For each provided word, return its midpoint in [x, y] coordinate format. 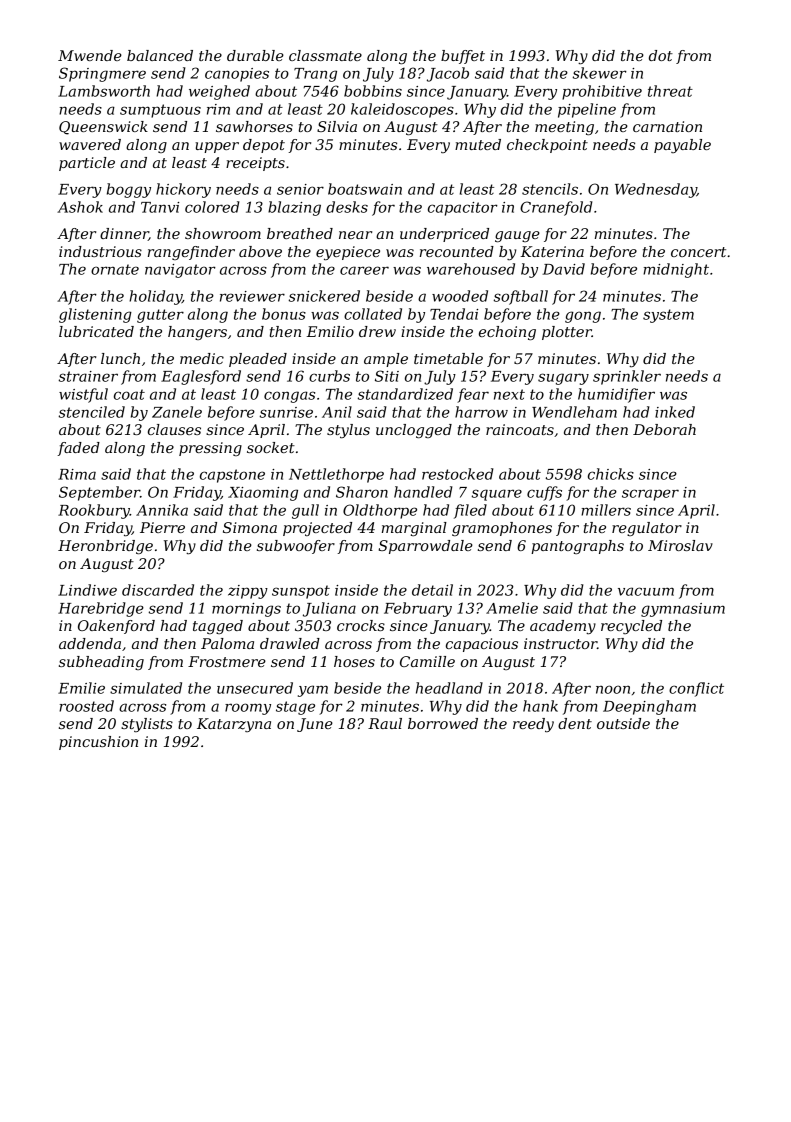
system [668, 316]
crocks [361, 625]
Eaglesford [201, 377]
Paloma [227, 643]
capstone [232, 476]
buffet [463, 57]
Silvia [337, 126]
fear [473, 395]
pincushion [98, 743]
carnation [667, 126]
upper [217, 147]
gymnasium [683, 610]
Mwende [90, 55]
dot [661, 55]
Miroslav [680, 545]
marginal [414, 529]
